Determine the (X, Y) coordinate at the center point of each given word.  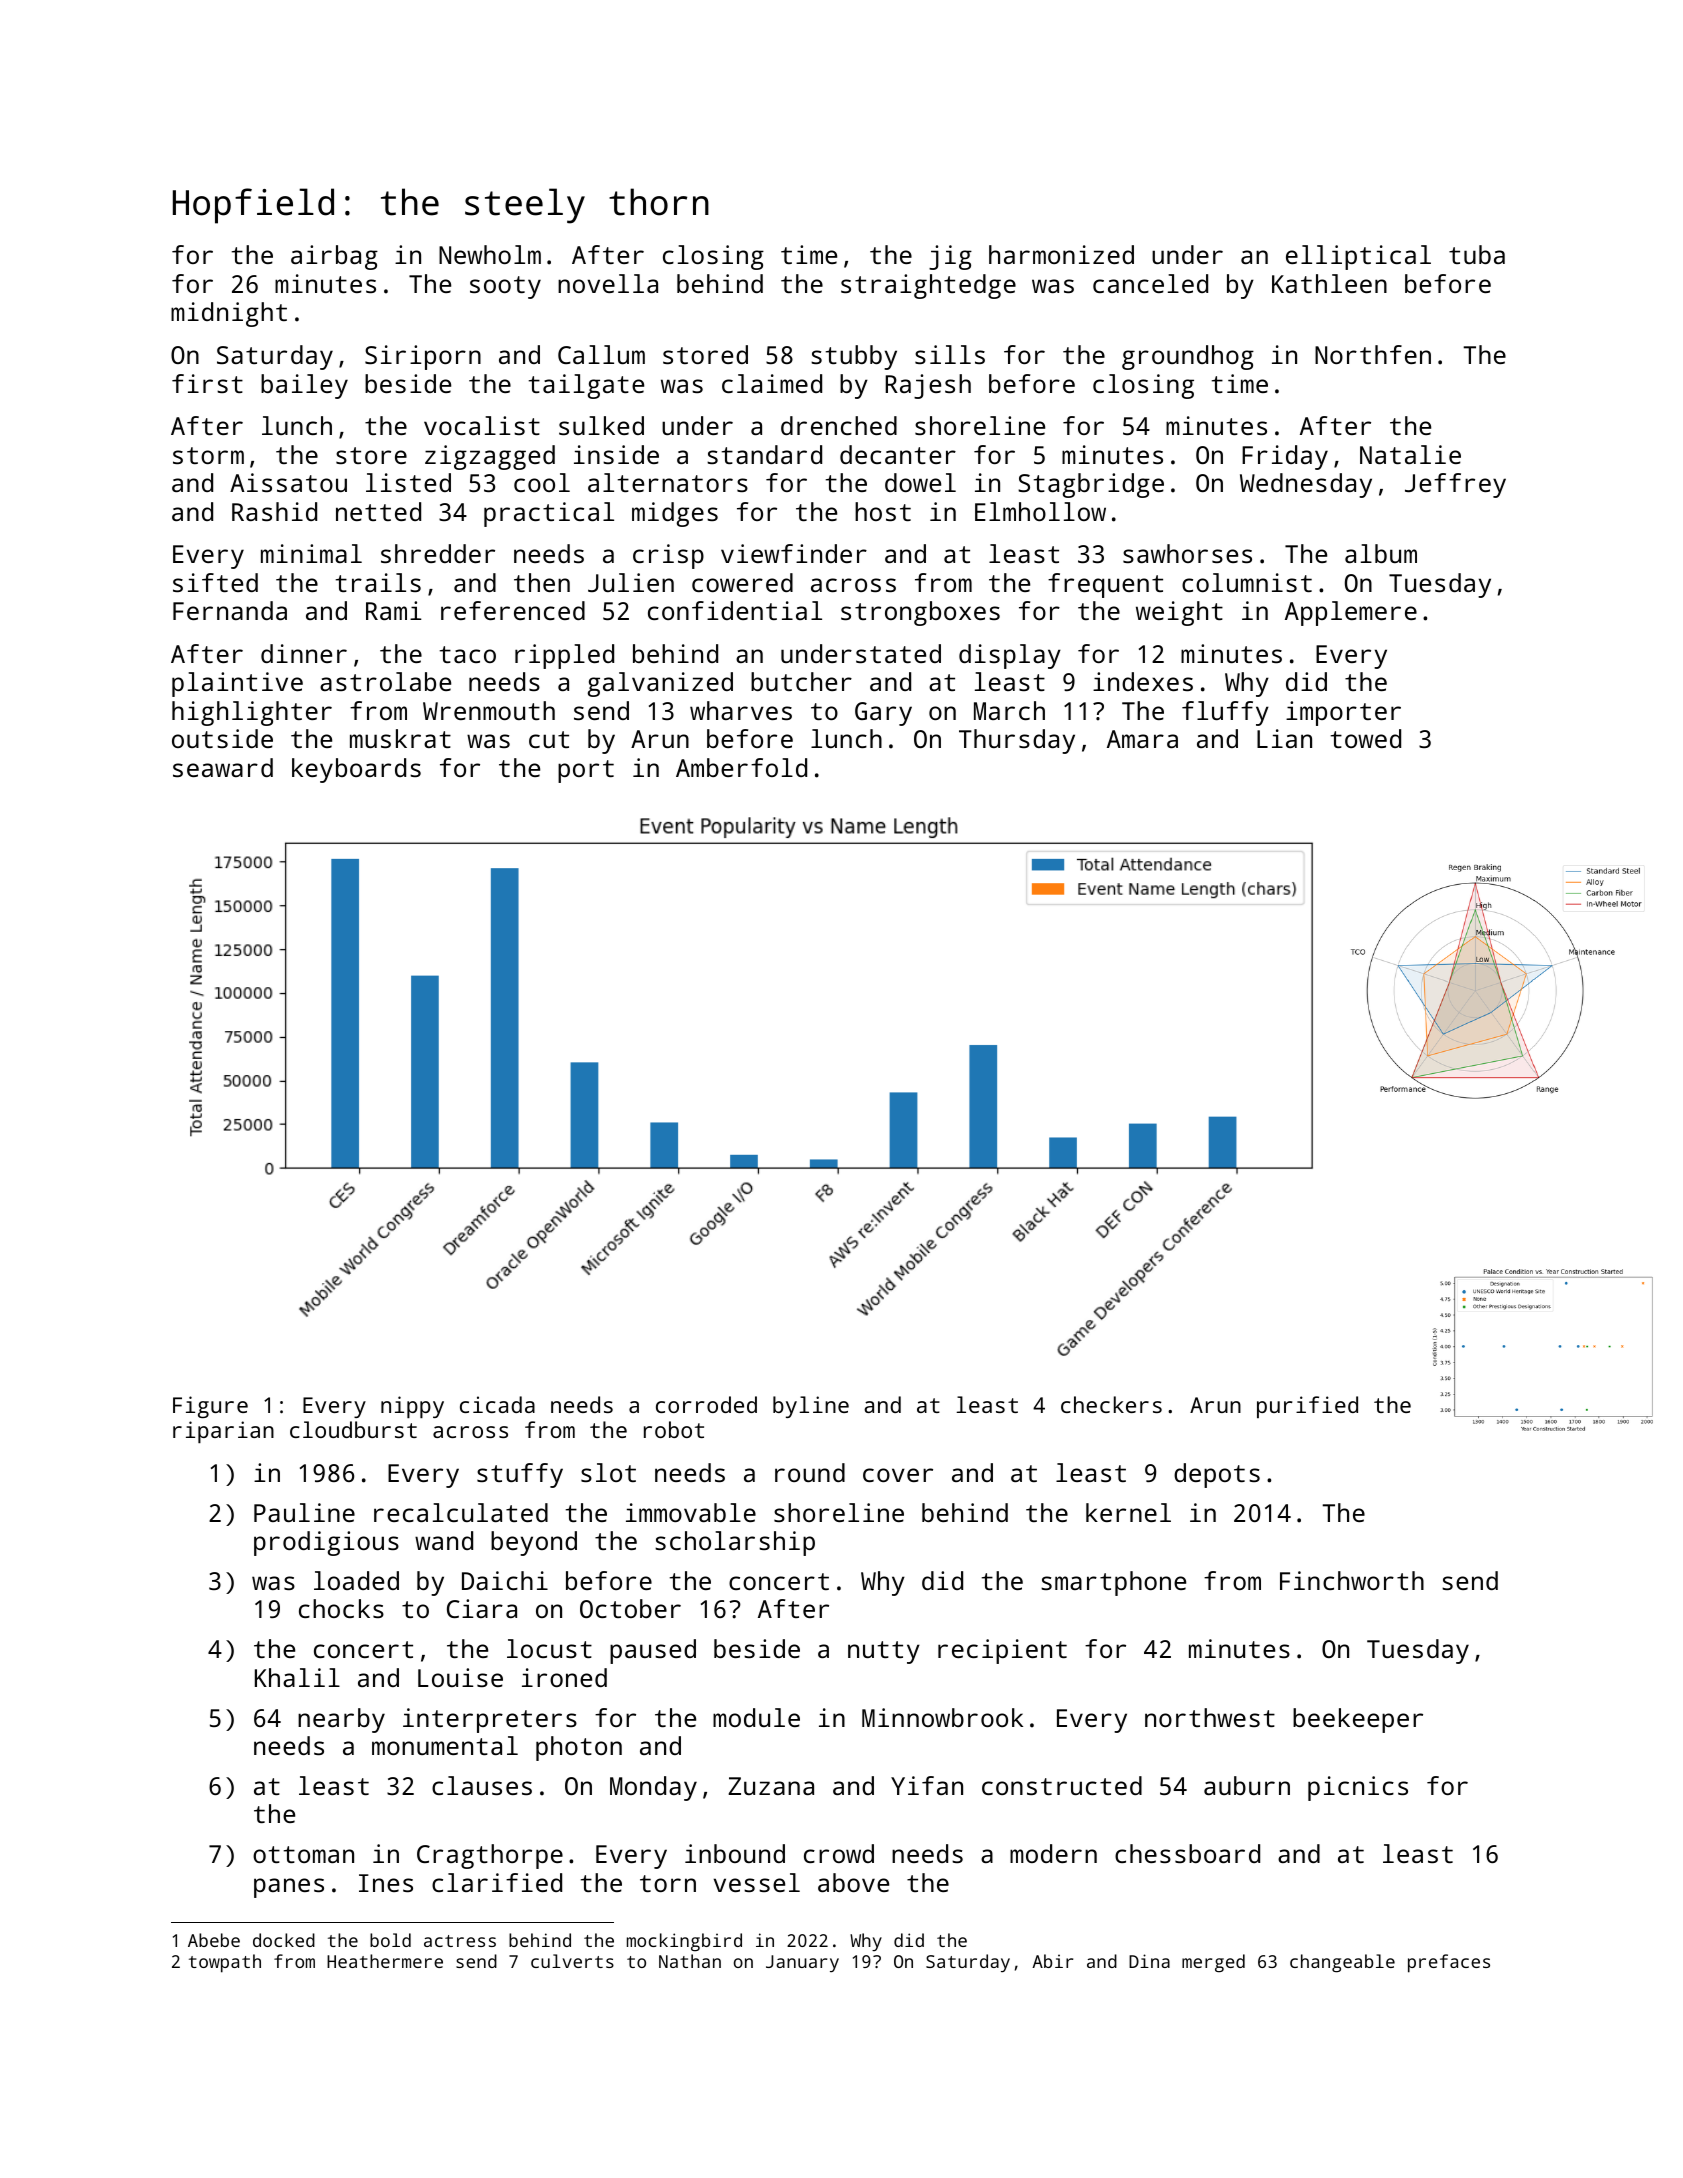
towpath (225, 1963)
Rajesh (928, 386)
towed (1366, 738)
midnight (229, 314)
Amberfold (741, 767)
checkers (1111, 1404)
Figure (210, 1407)
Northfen (1373, 354)
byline (811, 1407)
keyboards (356, 770)
